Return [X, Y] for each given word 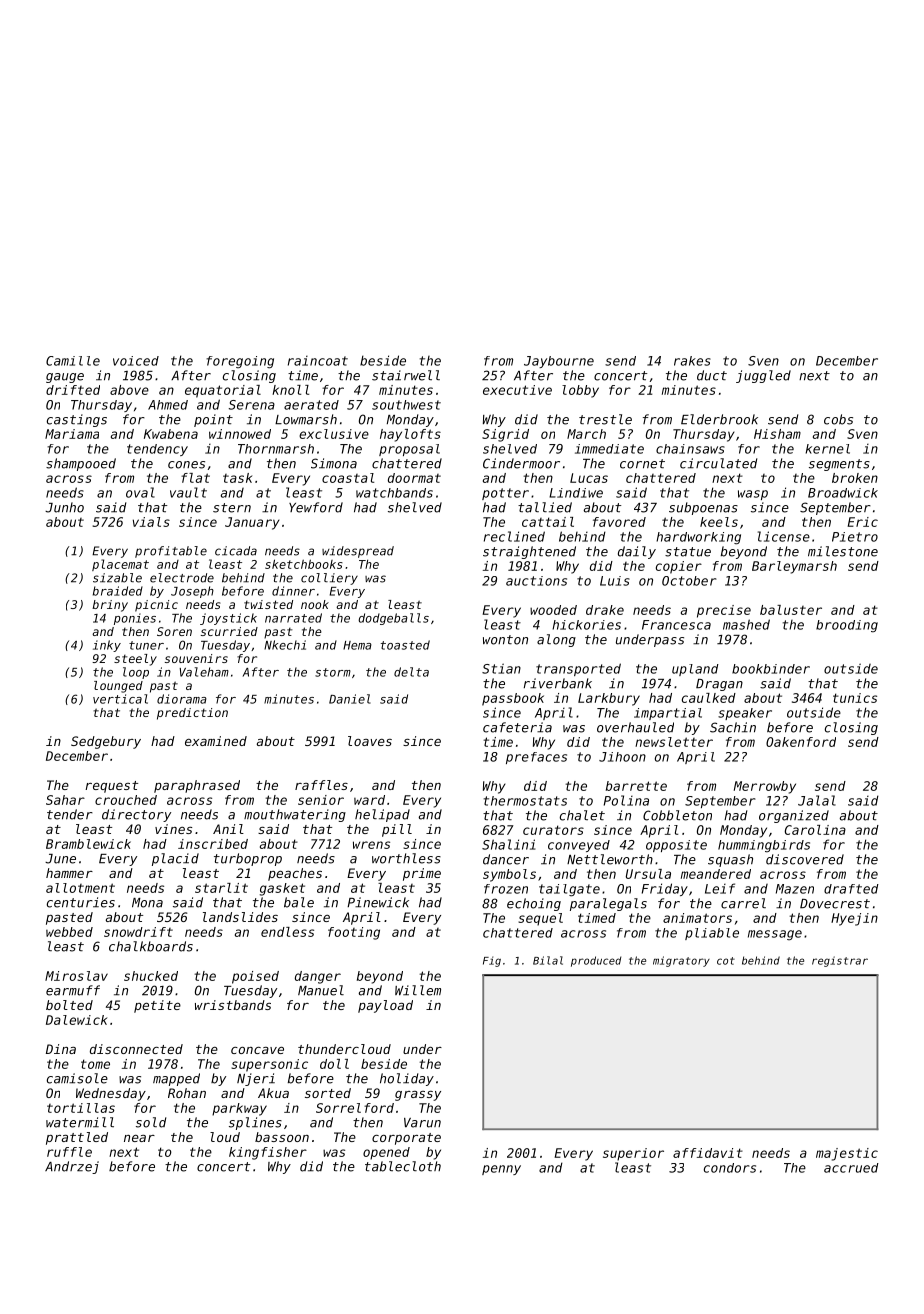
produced [596, 961]
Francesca [676, 625]
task [237, 478]
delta [411, 672]
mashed [746, 624]
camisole [77, 1078]
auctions [536, 581]
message [775, 935]
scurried [229, 631]
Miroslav [76, 976]
